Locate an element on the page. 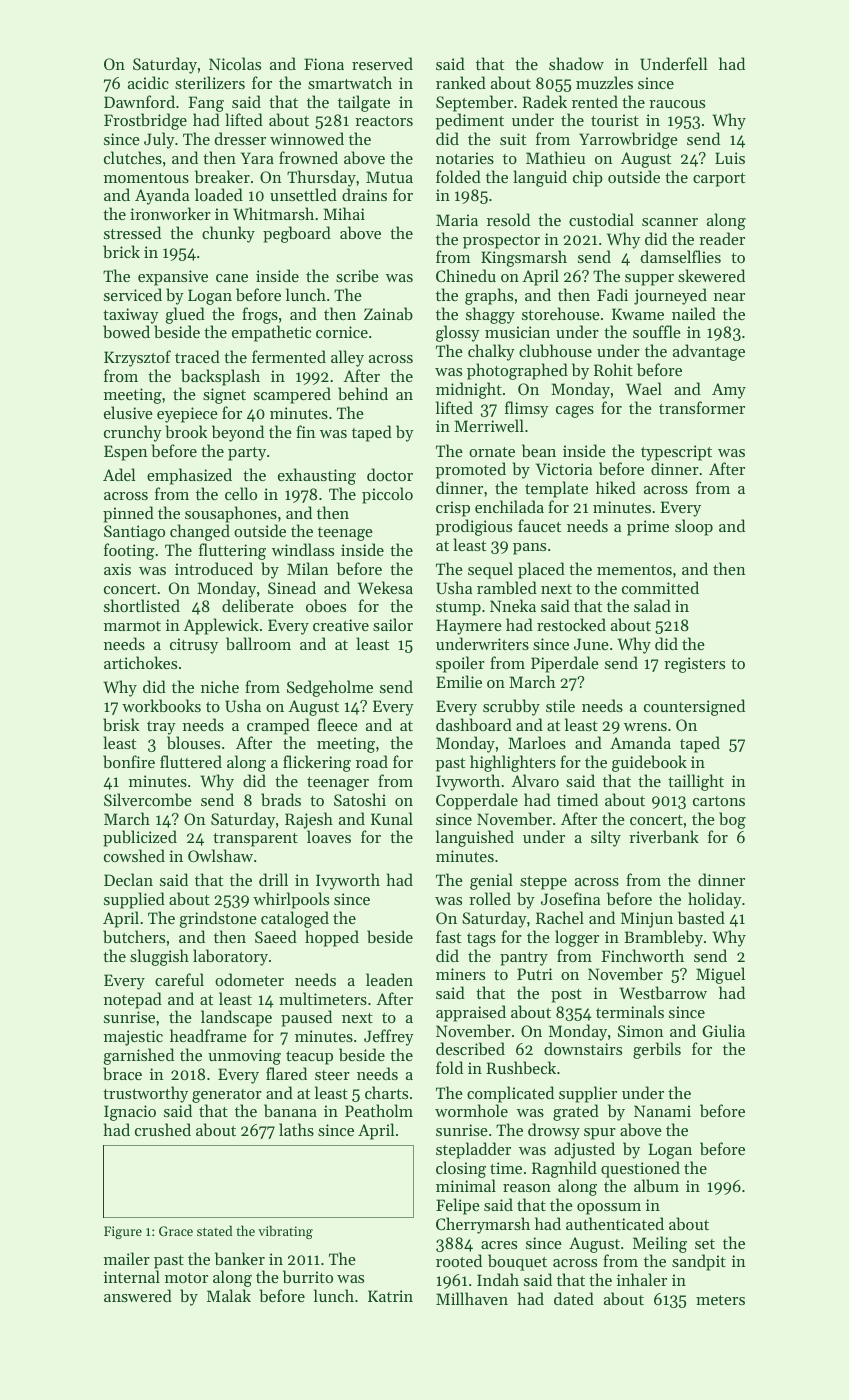  Zainab is located at coordinates (388, 313).
